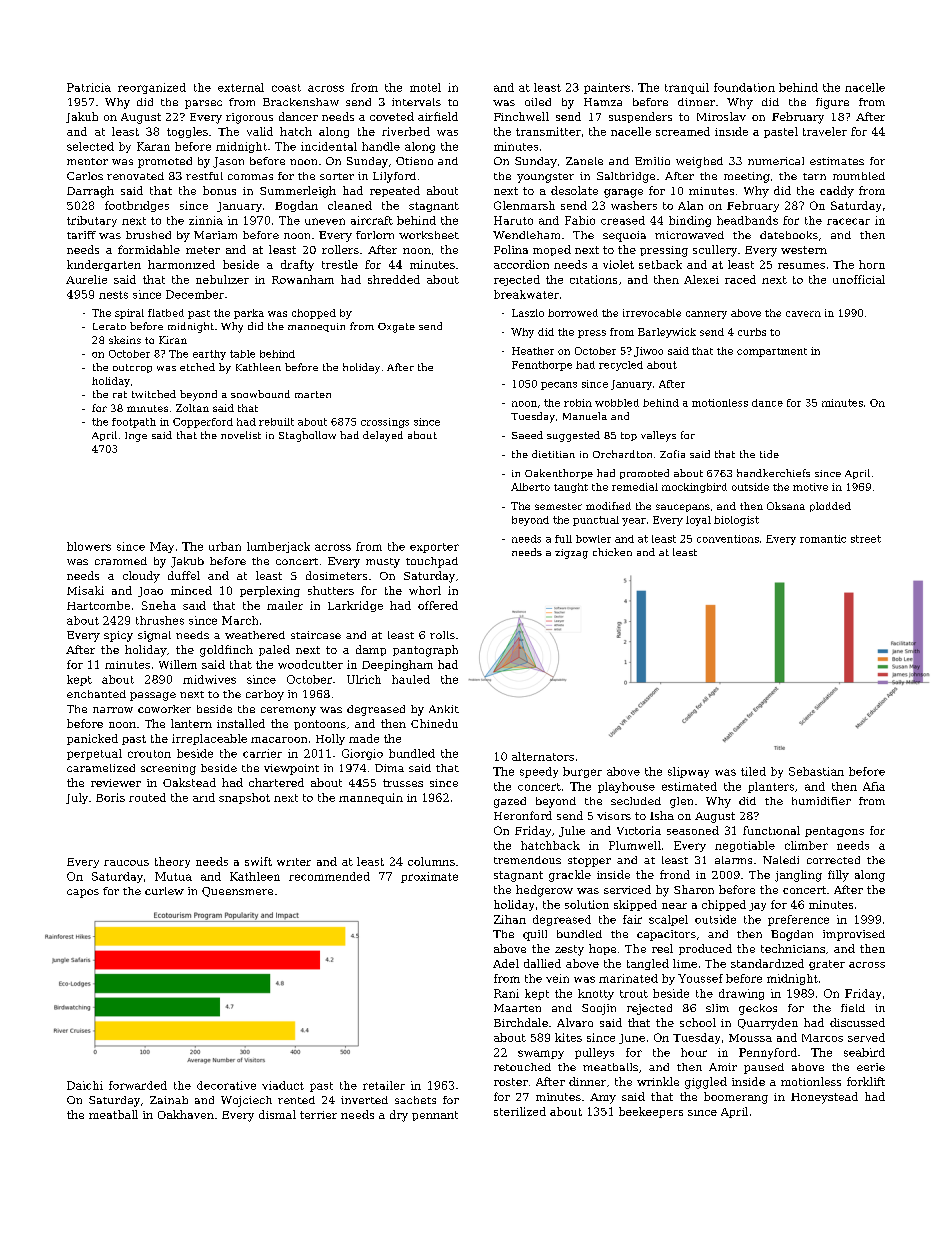 The width and height of the image is (952, 1233). I want to click on trusses, so click(403, 783).
